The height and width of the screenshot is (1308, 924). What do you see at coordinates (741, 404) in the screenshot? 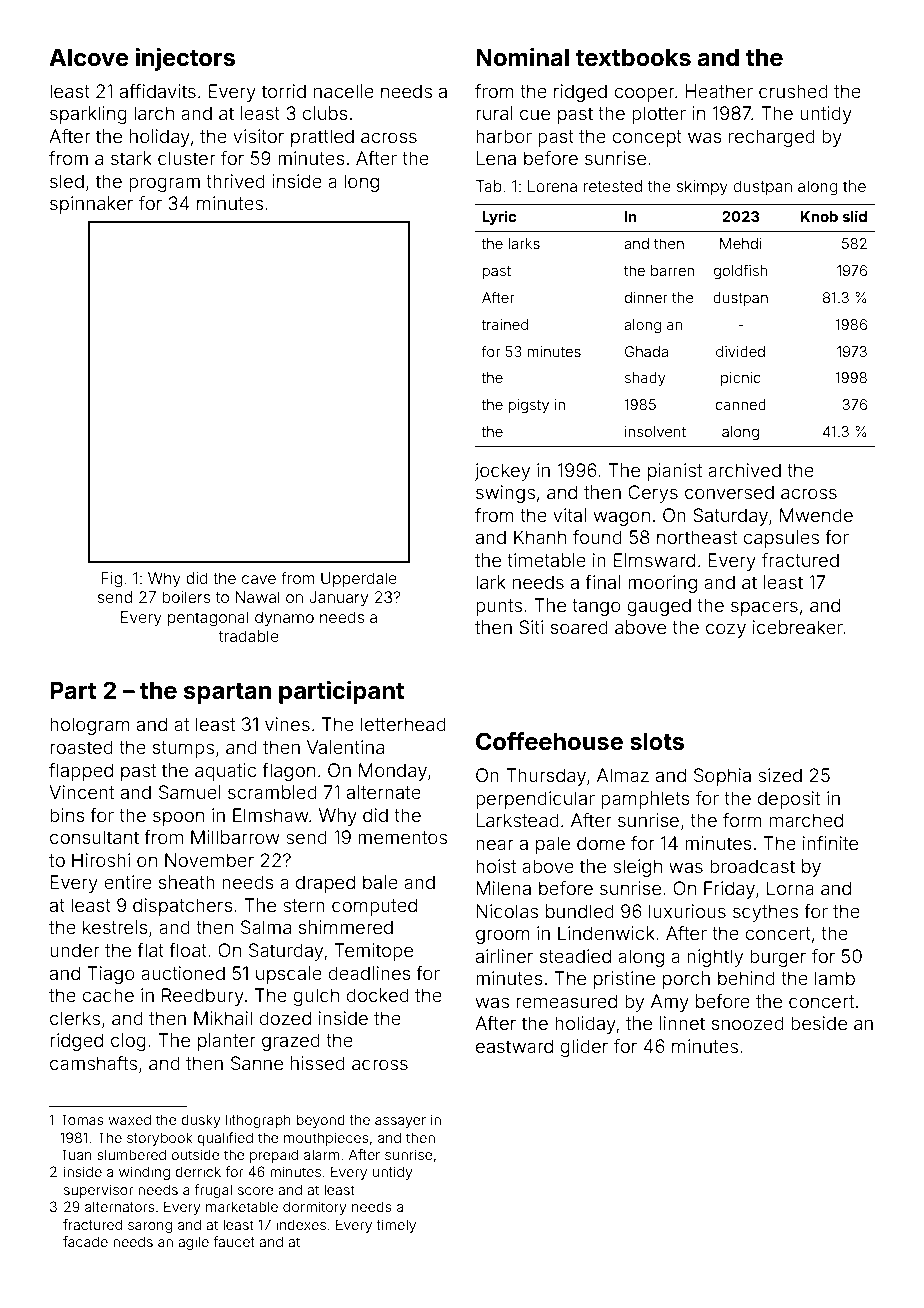
I see `canned` at bounding box center [741, 404].
